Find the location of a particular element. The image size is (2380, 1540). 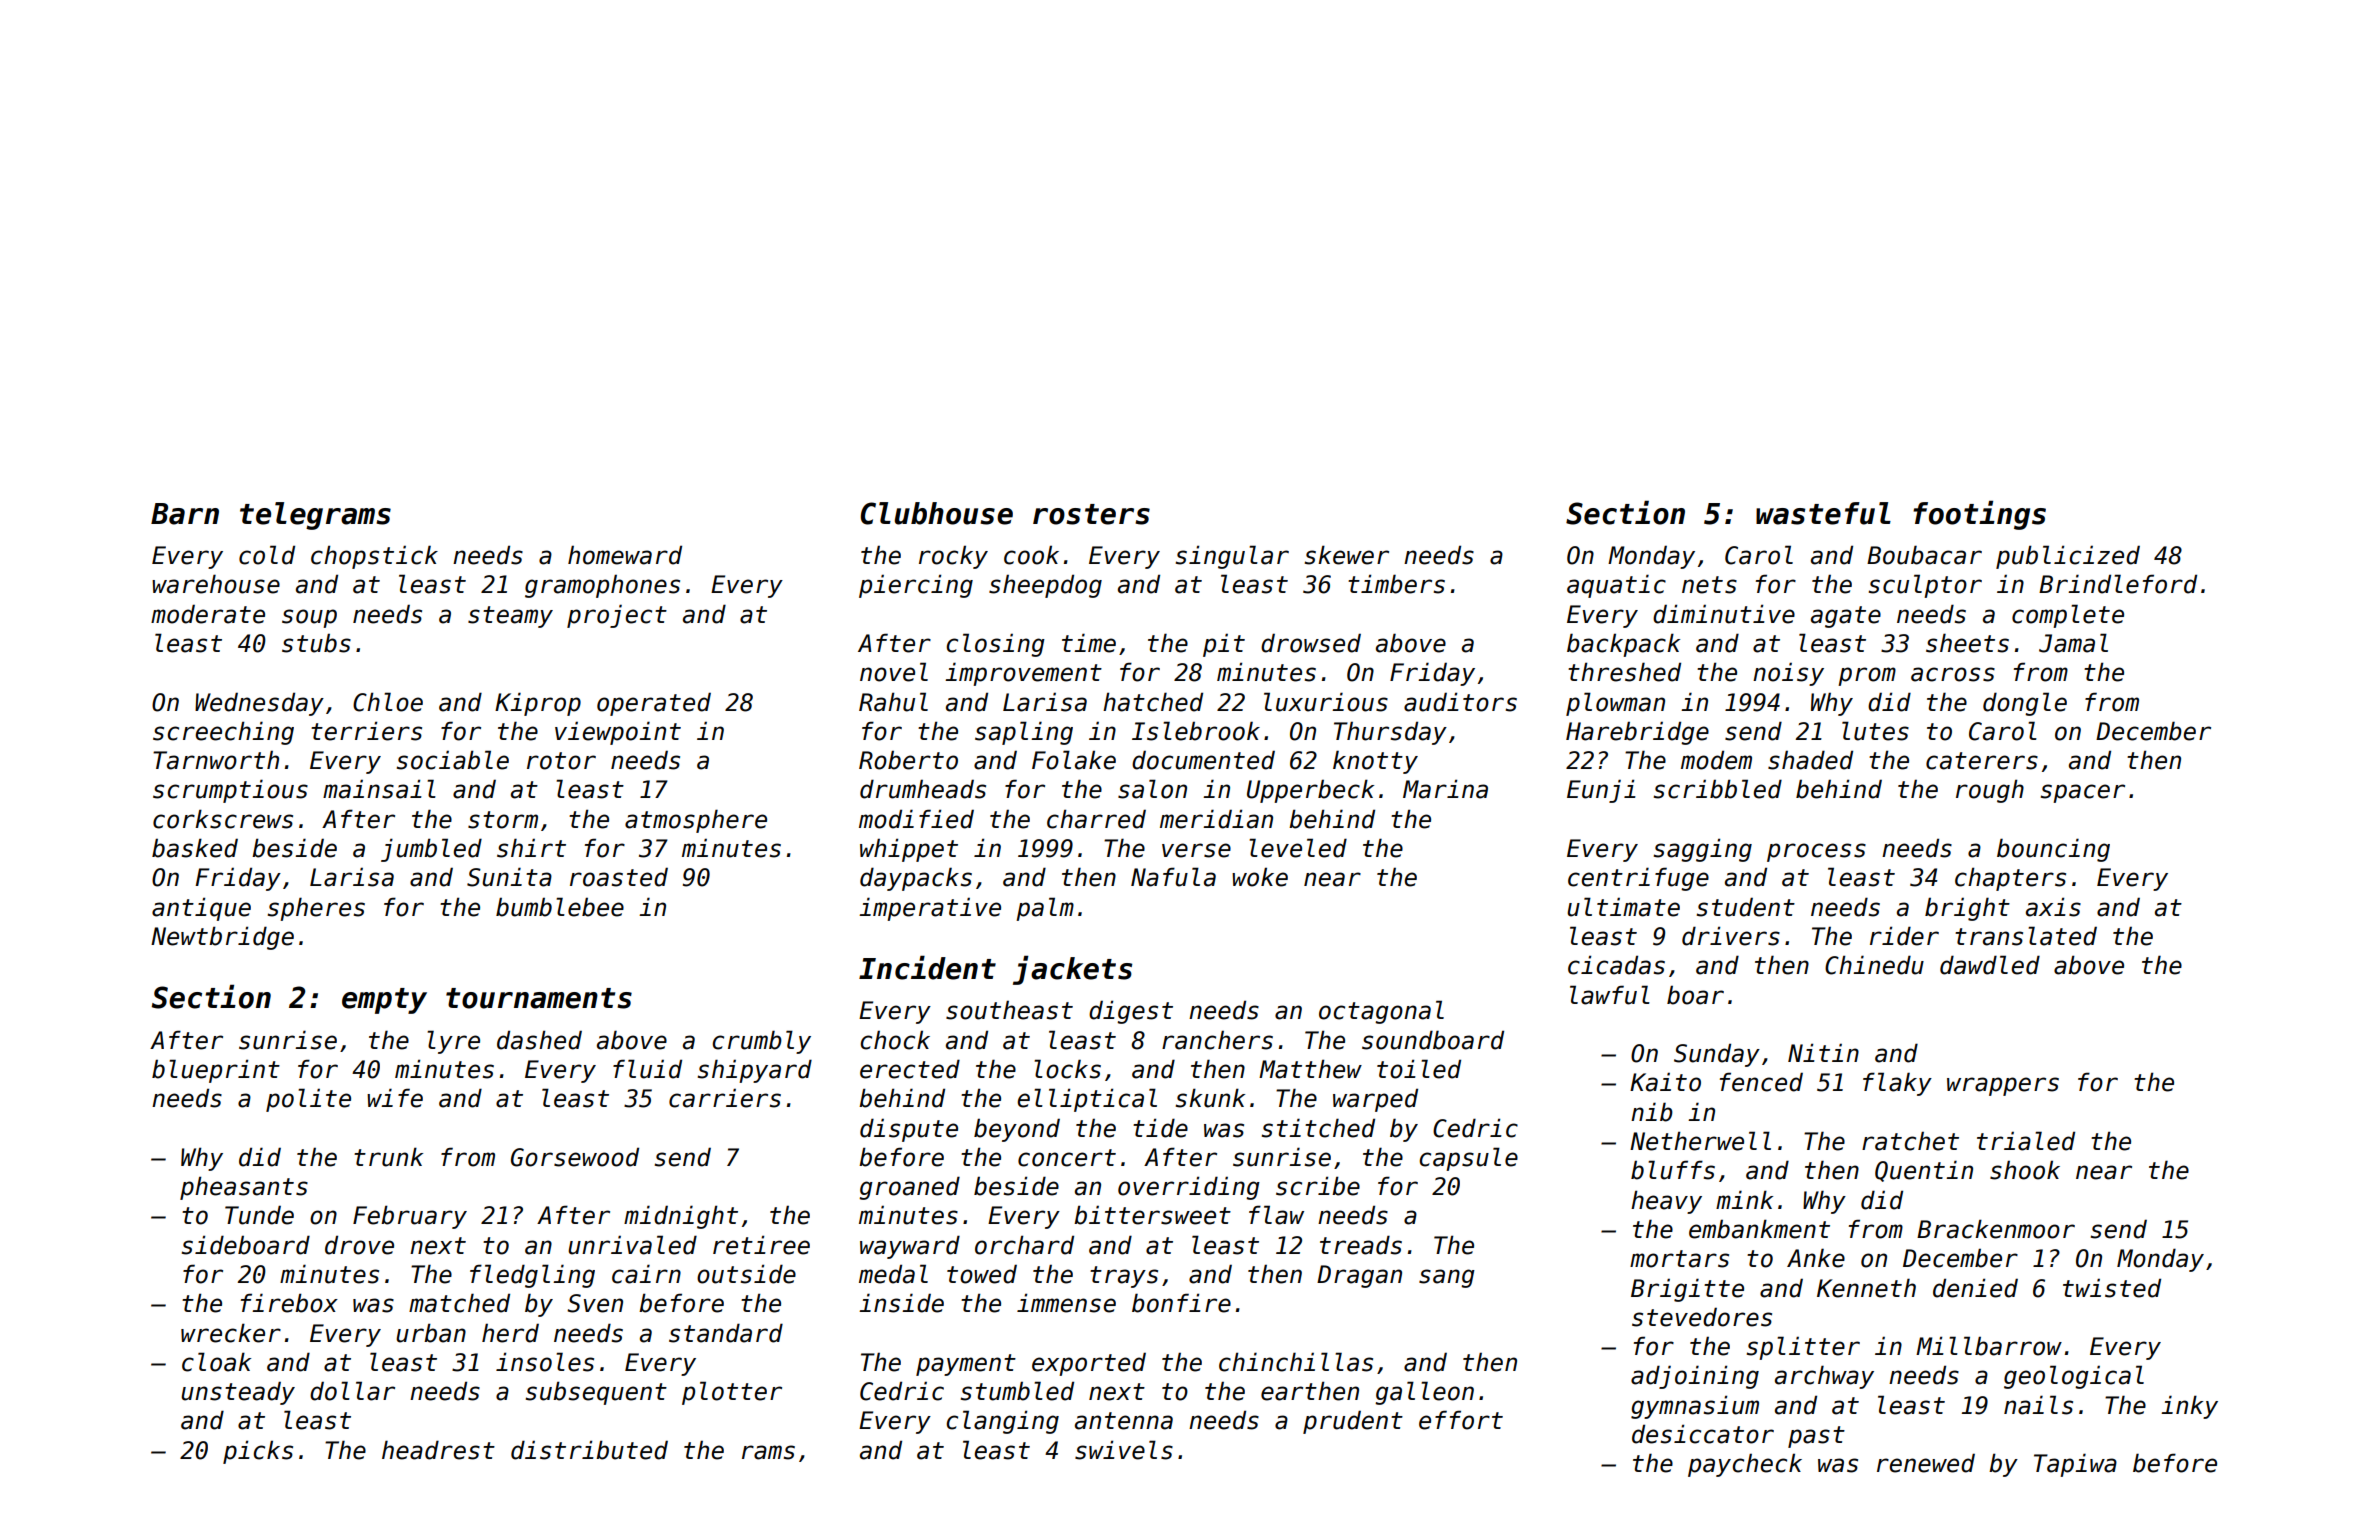

wife is located at coordinates (395, 1098).
